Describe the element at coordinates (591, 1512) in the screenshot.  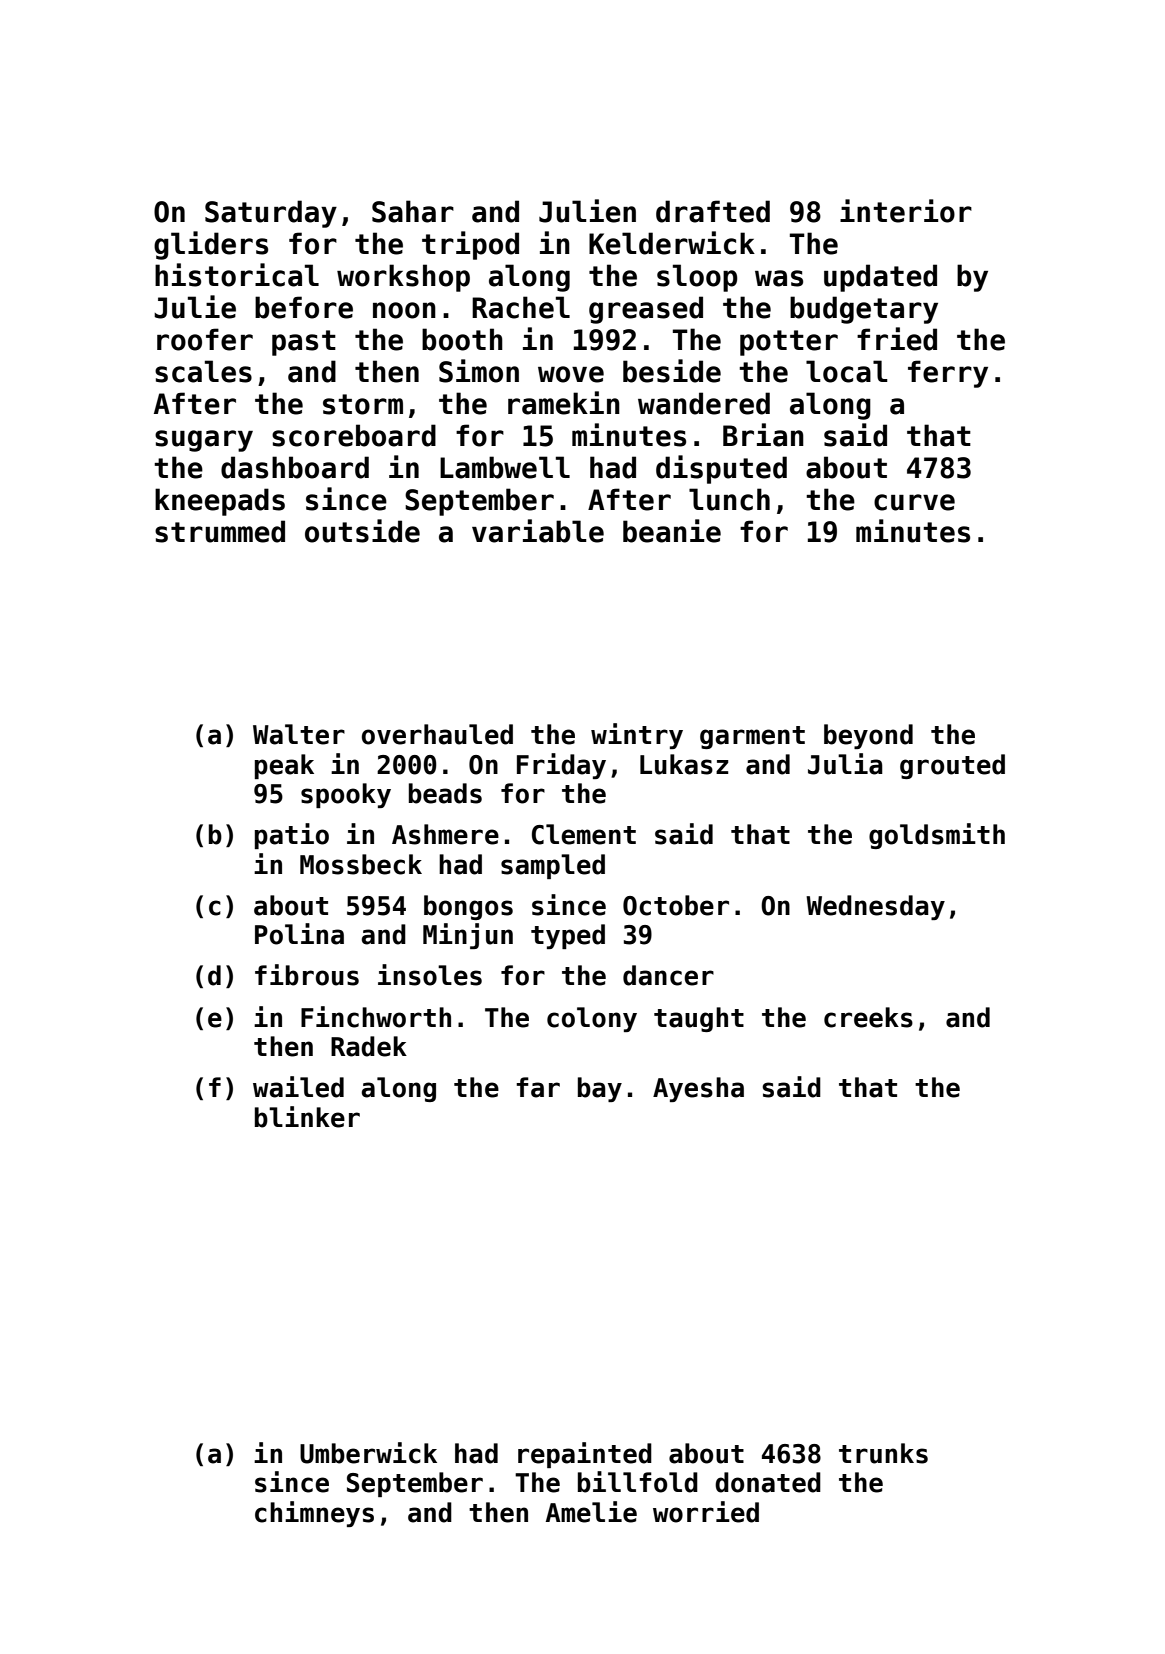
I see `Amelie` at that location.
